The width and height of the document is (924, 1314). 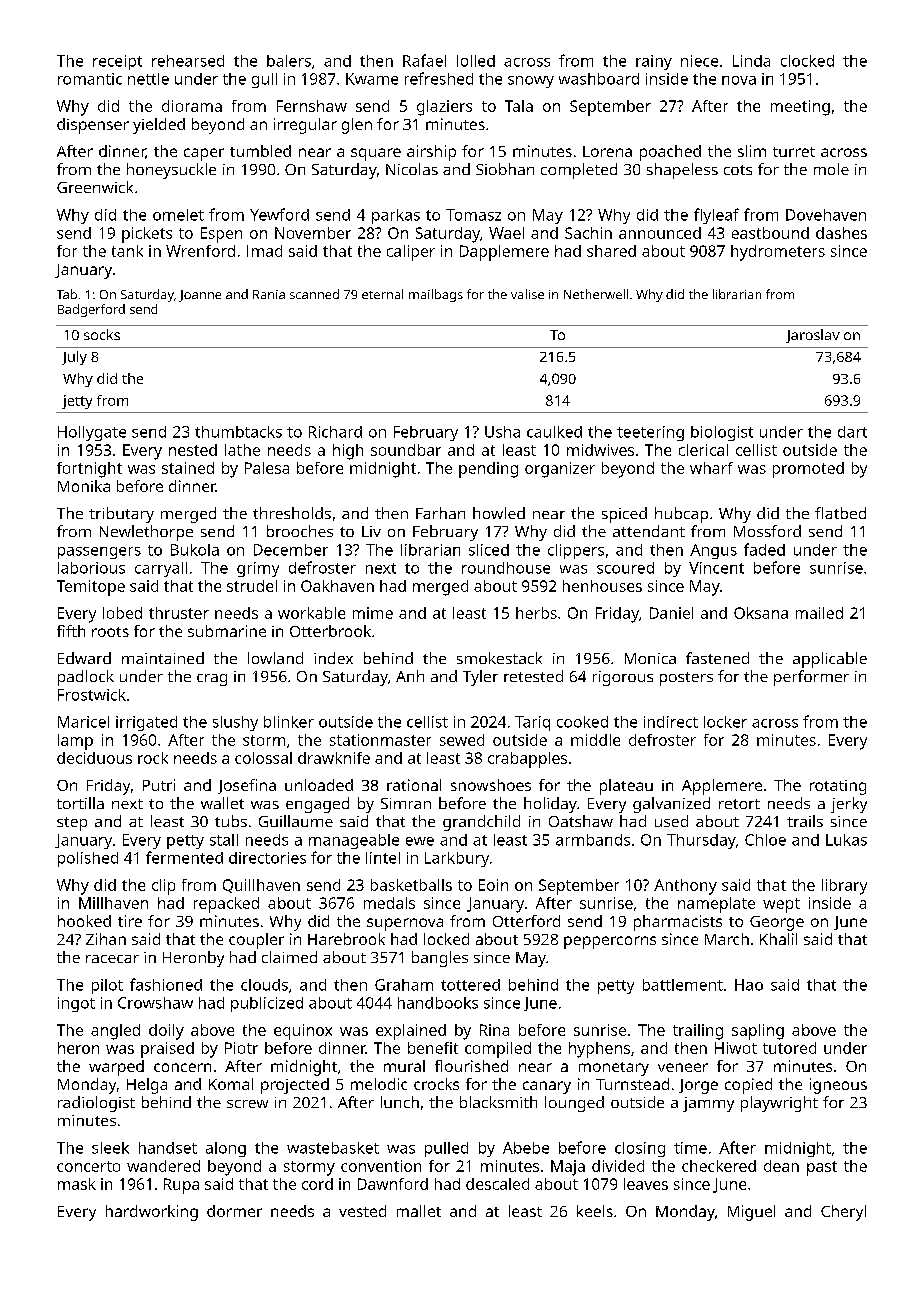 What do you see at coordinates (406, 450) in the document?
I see `soundbar` at bounding box center [406, 450].
